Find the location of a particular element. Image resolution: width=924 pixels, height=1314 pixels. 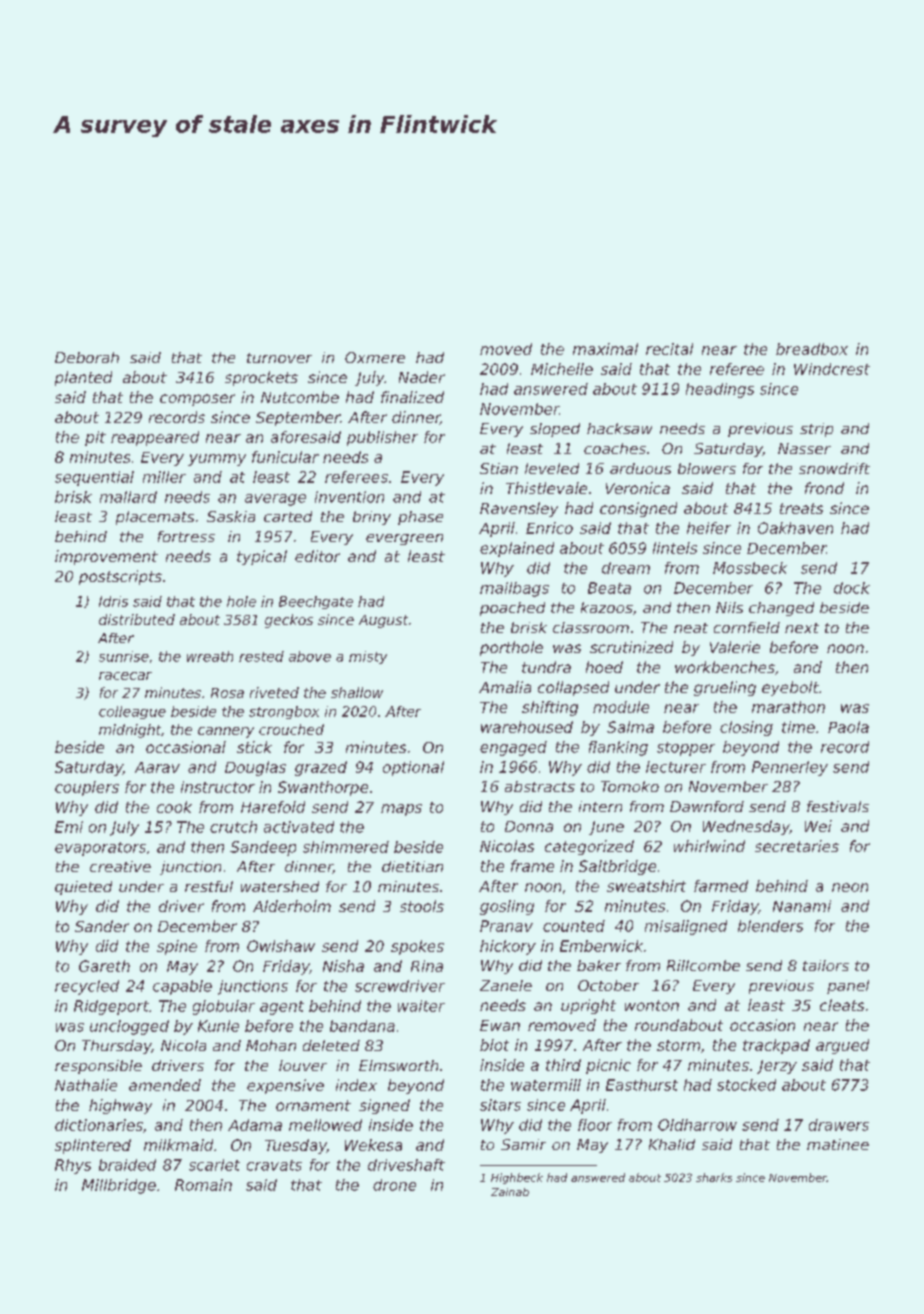

strip is located at coordinates (816, 430).
